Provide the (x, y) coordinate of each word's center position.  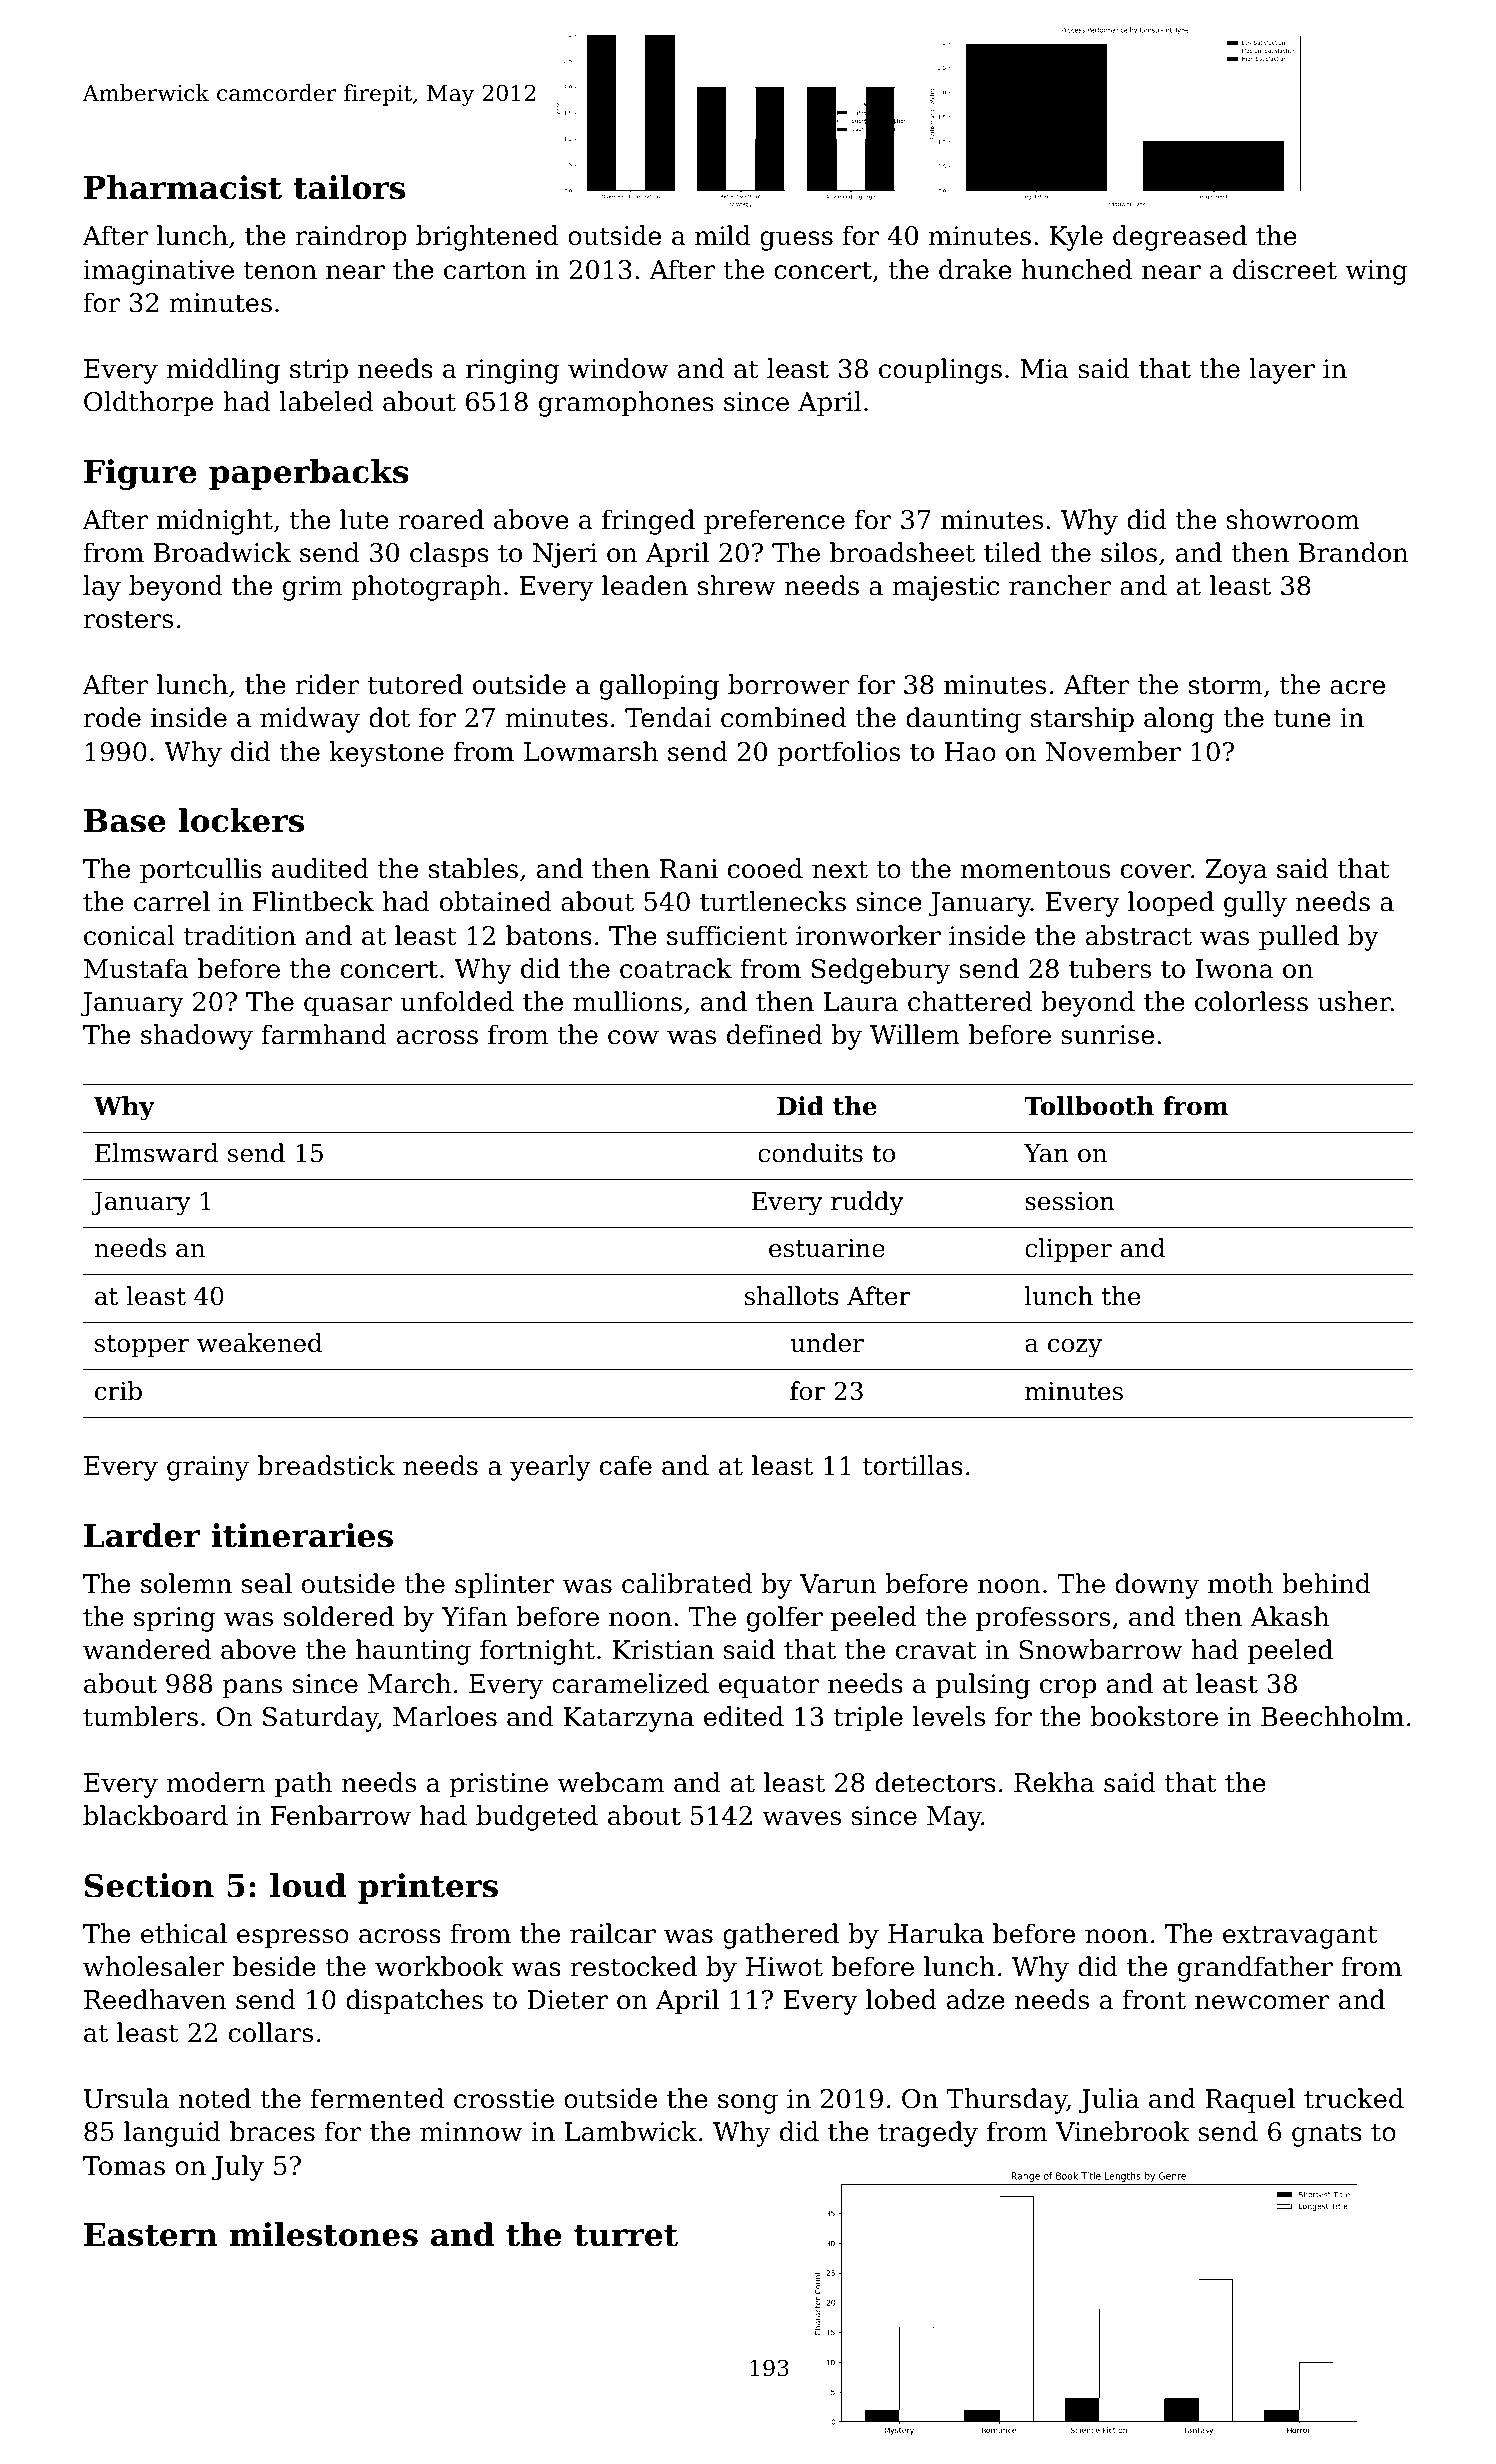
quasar (348, 1007)
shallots (792, 1296)
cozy (1075, 1348)
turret (626, 2235)
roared (441, 519)
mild (723, 235)
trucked (1354, 2098)
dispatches (414, 2002)
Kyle (1076, 238)
